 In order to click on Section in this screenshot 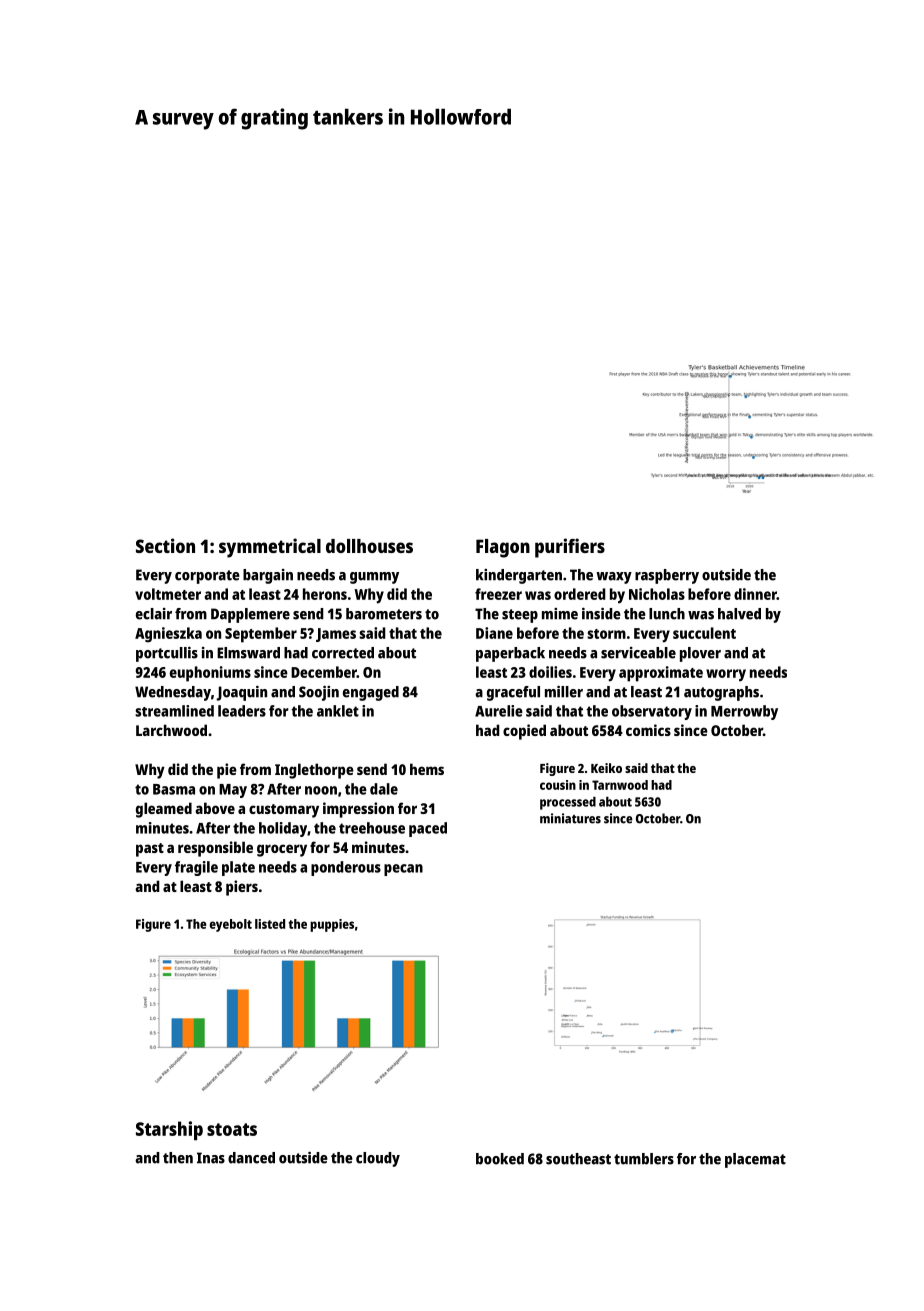, I will do `click(165, 545)`.
